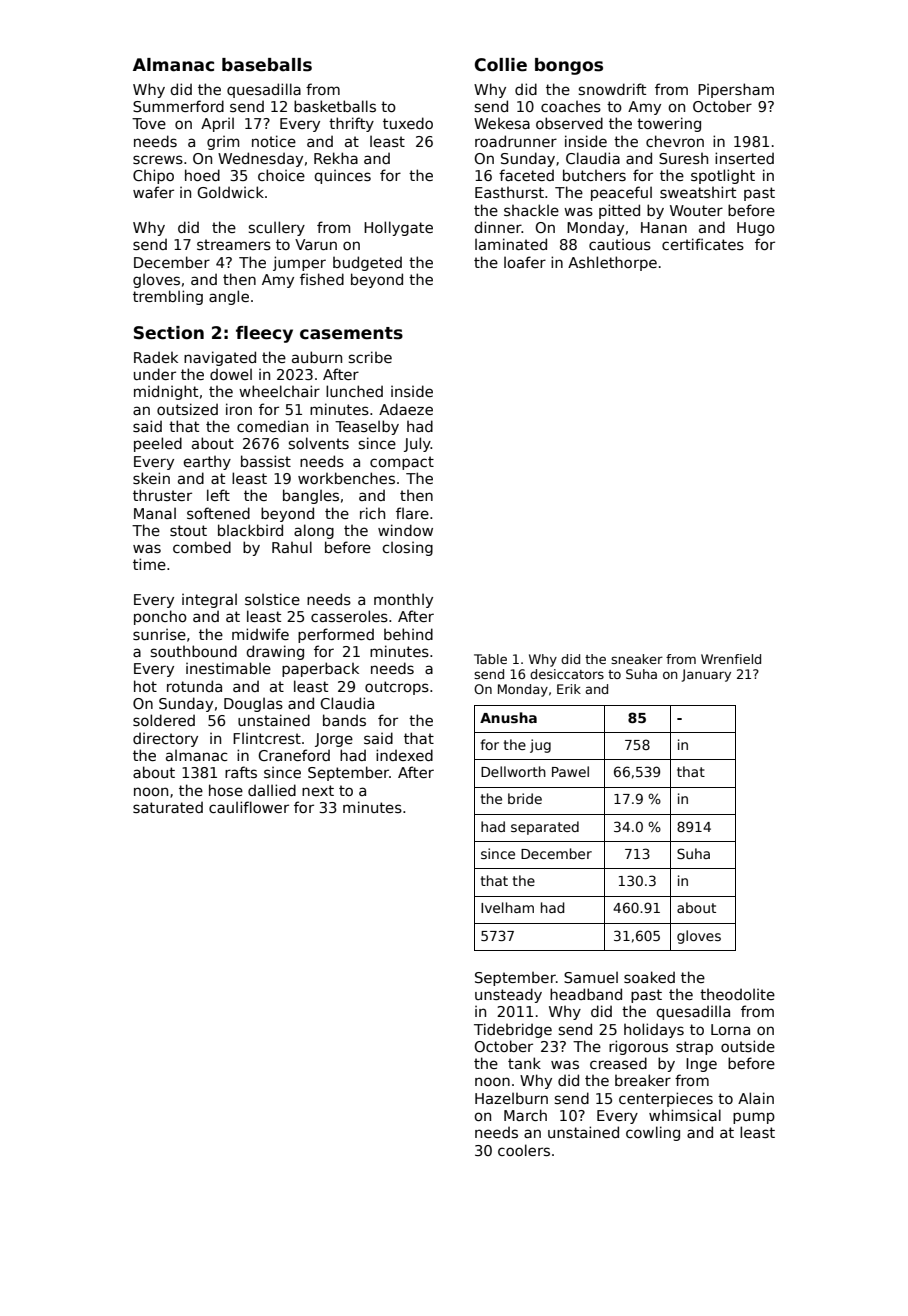 The image size is (908, 1316). I want to click on coolers, so click(524, 1150).
